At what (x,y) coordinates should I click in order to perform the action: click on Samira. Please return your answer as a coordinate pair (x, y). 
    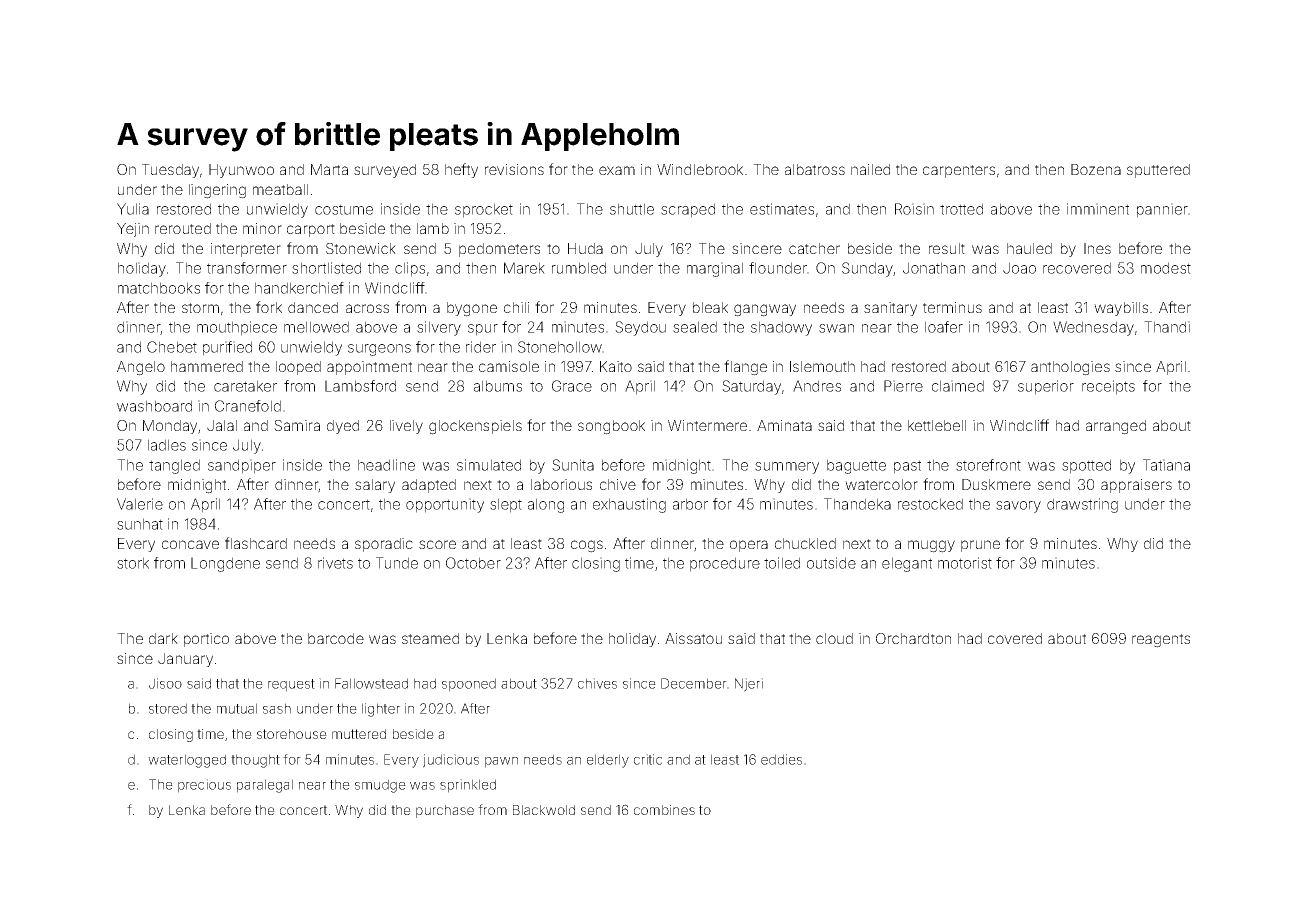
    Looking at the image, I should click on (297, 425).
